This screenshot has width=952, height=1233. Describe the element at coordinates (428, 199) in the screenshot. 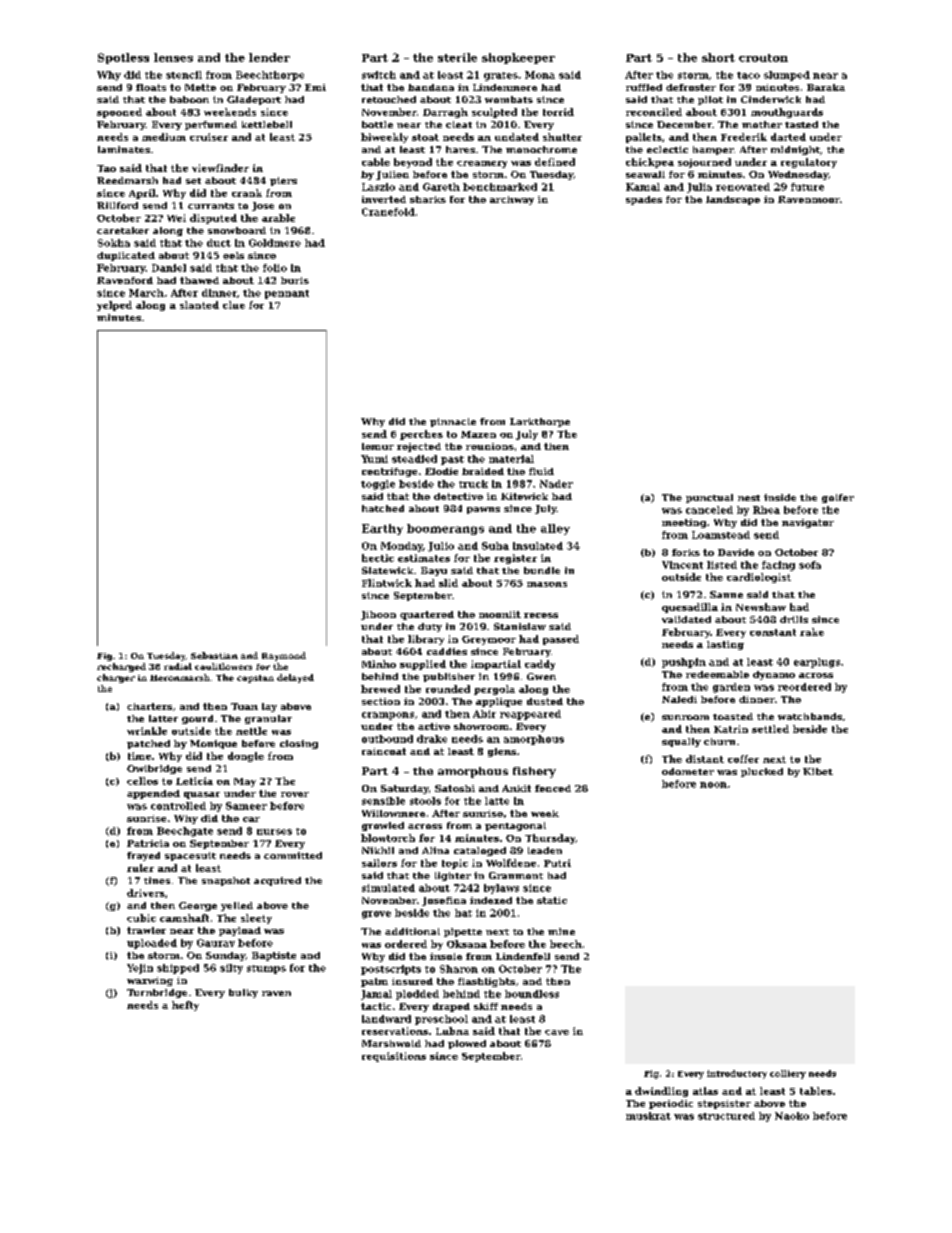

I see `sharks` at that location.
